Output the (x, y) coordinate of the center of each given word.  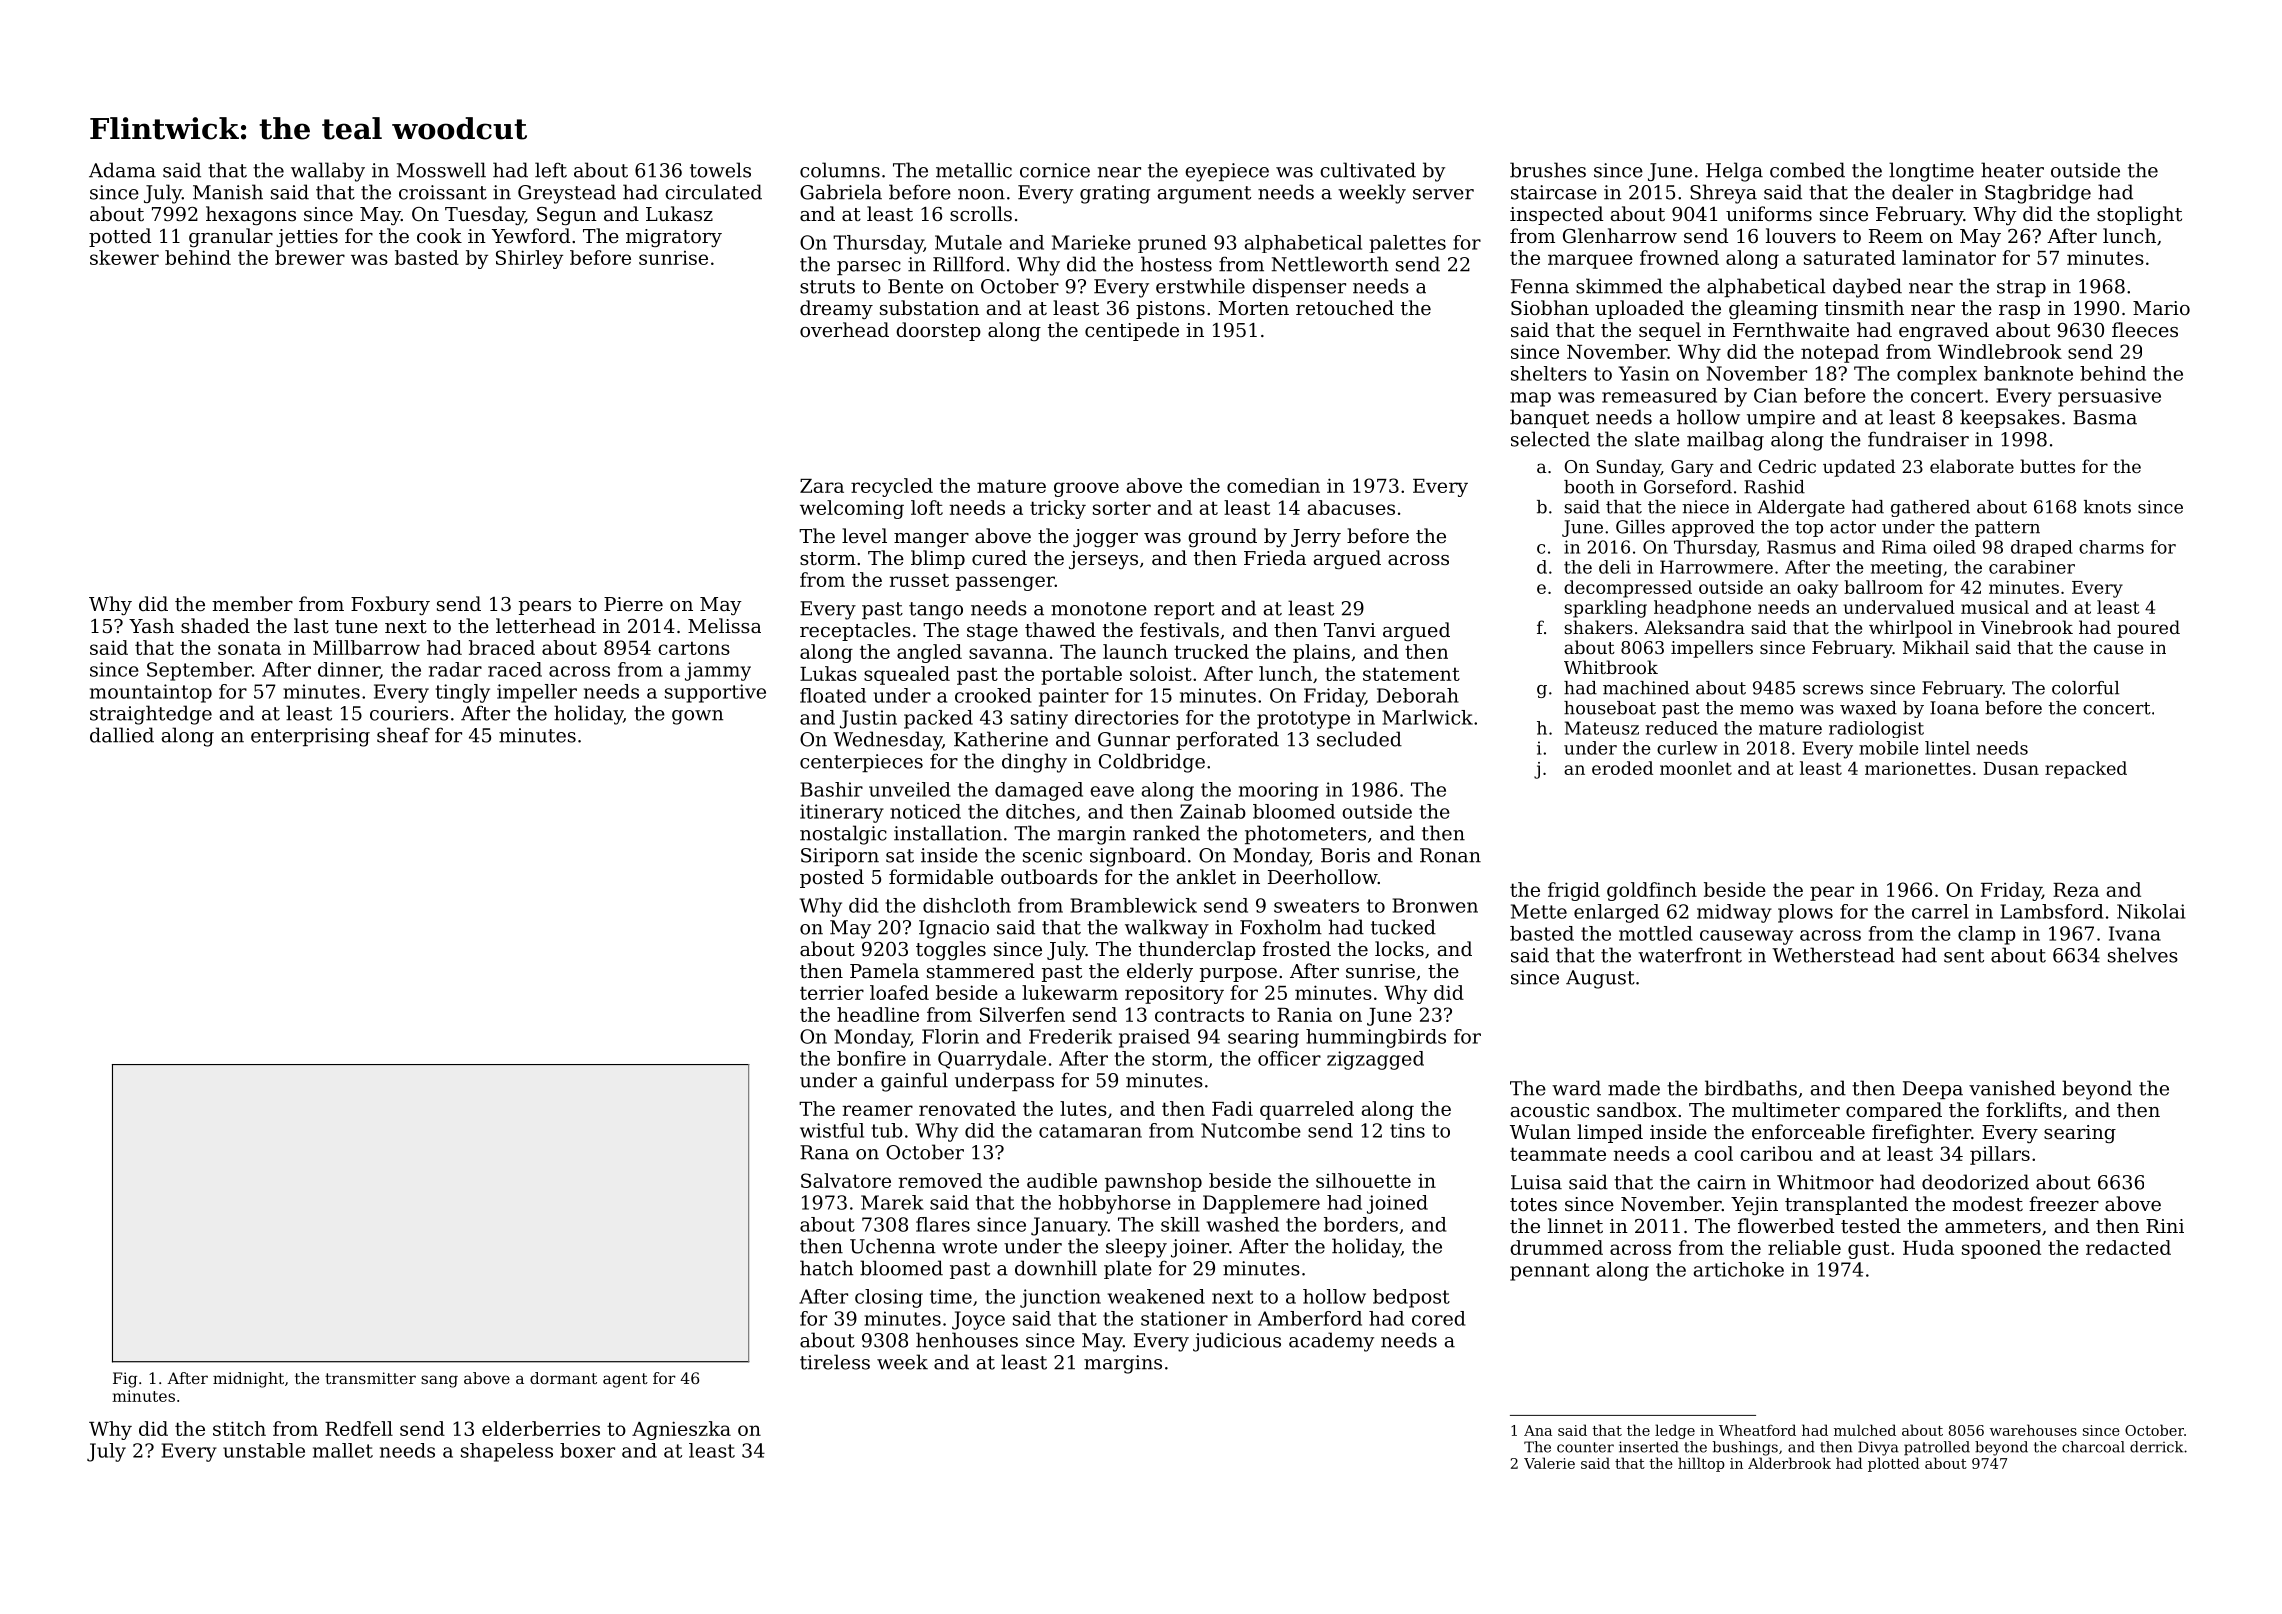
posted (832, 878)
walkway (1167, 929)
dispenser (1299, 287)
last (311, 625)
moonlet (1696, 768)
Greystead (567, 194)
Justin (868, 719)
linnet (1575, 1225)
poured (2148, 629)
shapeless (507, 1452)
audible (1062, 1180)
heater (2012, 170)
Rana (824, 1152)
